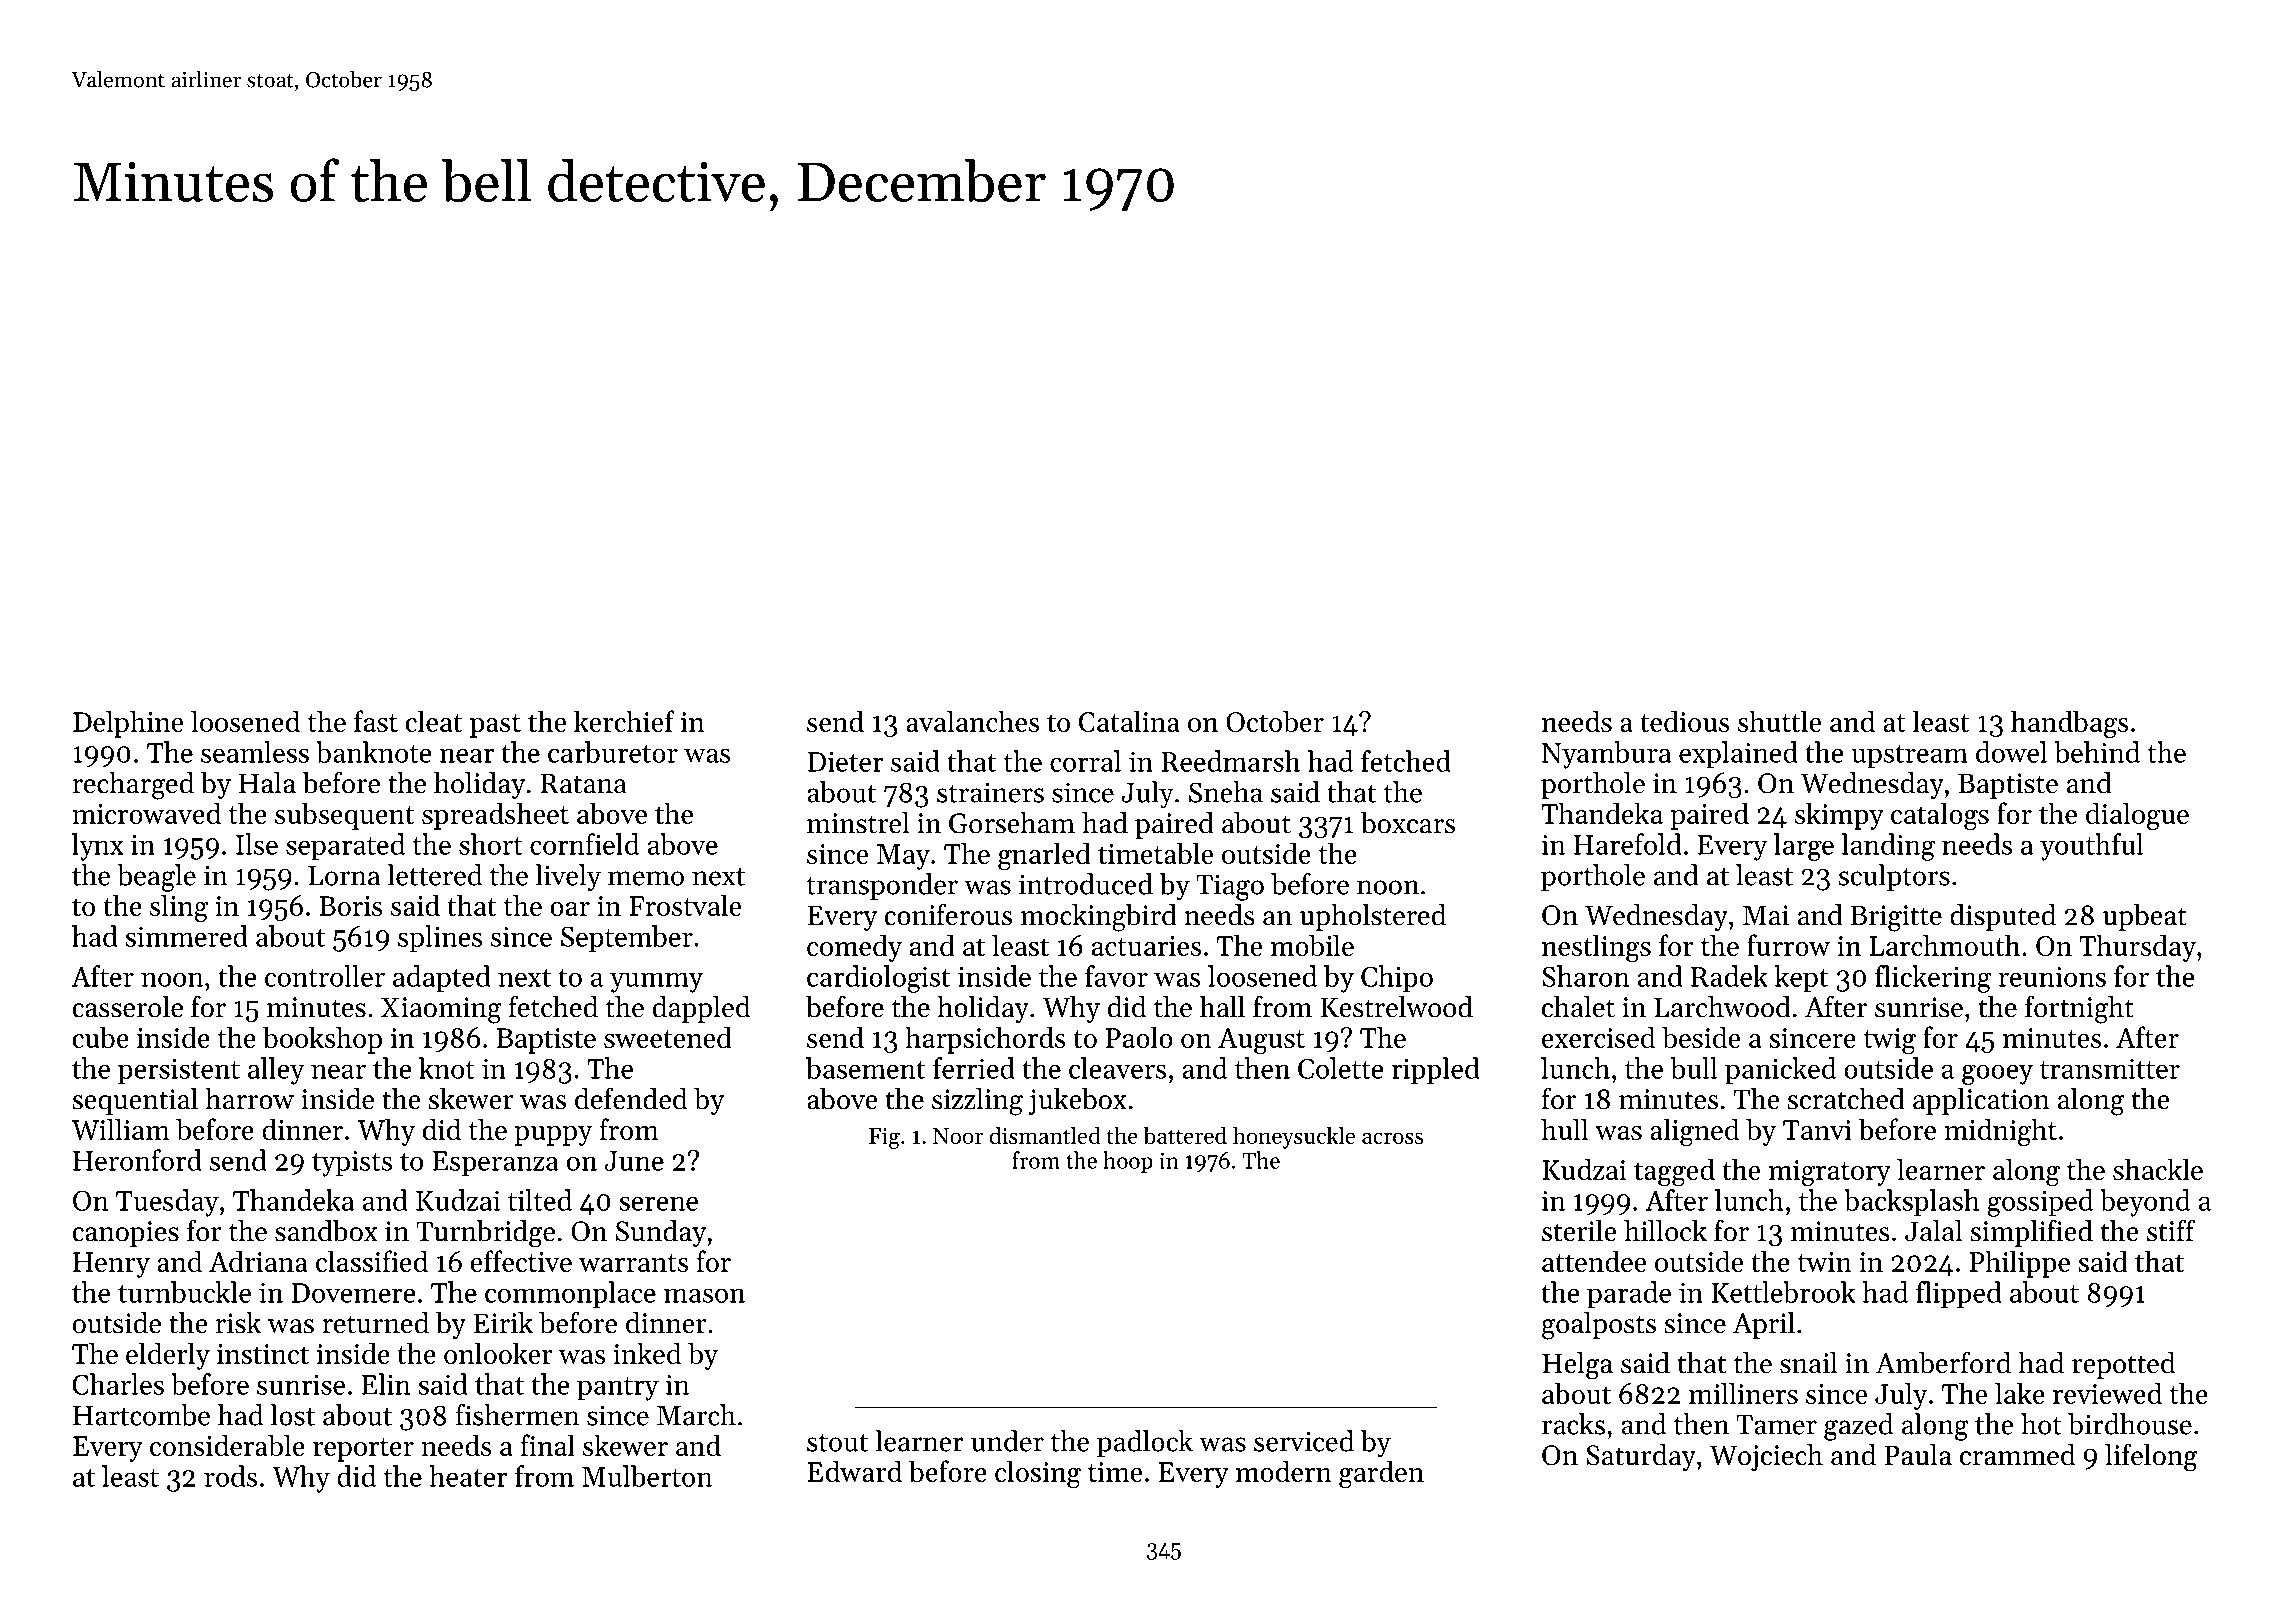 This screenshot has width=2292, height=1620. Describe the element at coordinates (704, 1295) in the screenshot. I see `mason` at that location.
